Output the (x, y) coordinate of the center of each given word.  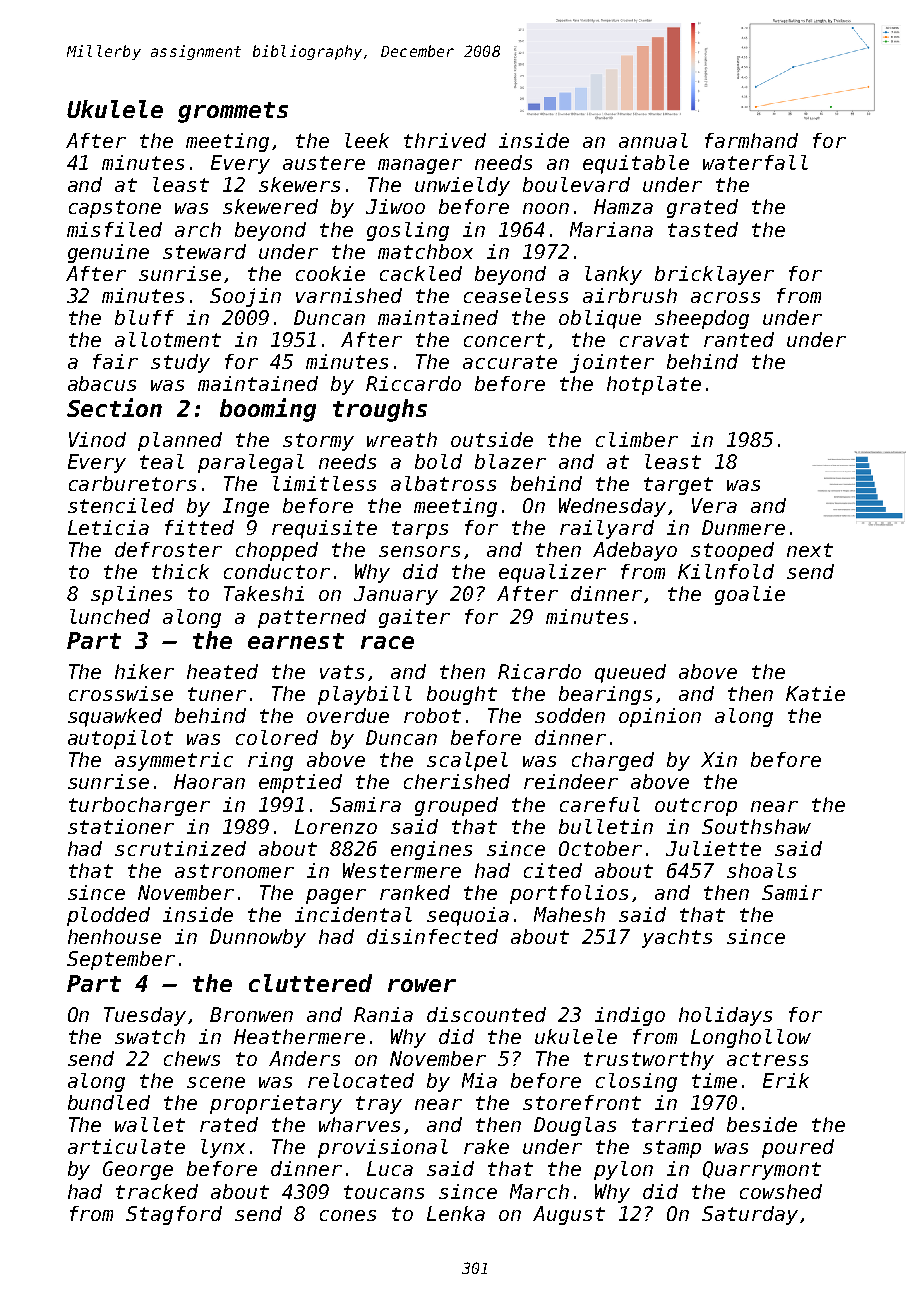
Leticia (108, 527)
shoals (761, 870)
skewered (270, 206)
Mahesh (569, 914)
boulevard (576, 184)
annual (653, 140)
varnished (349, 295)
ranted (739, 339)
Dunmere (743, 527)
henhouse (114, 936)
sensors (419, 551)
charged (613, 761)
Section (114, 407)
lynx (223, 1148)
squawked (115, 717)
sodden (570, 715)
